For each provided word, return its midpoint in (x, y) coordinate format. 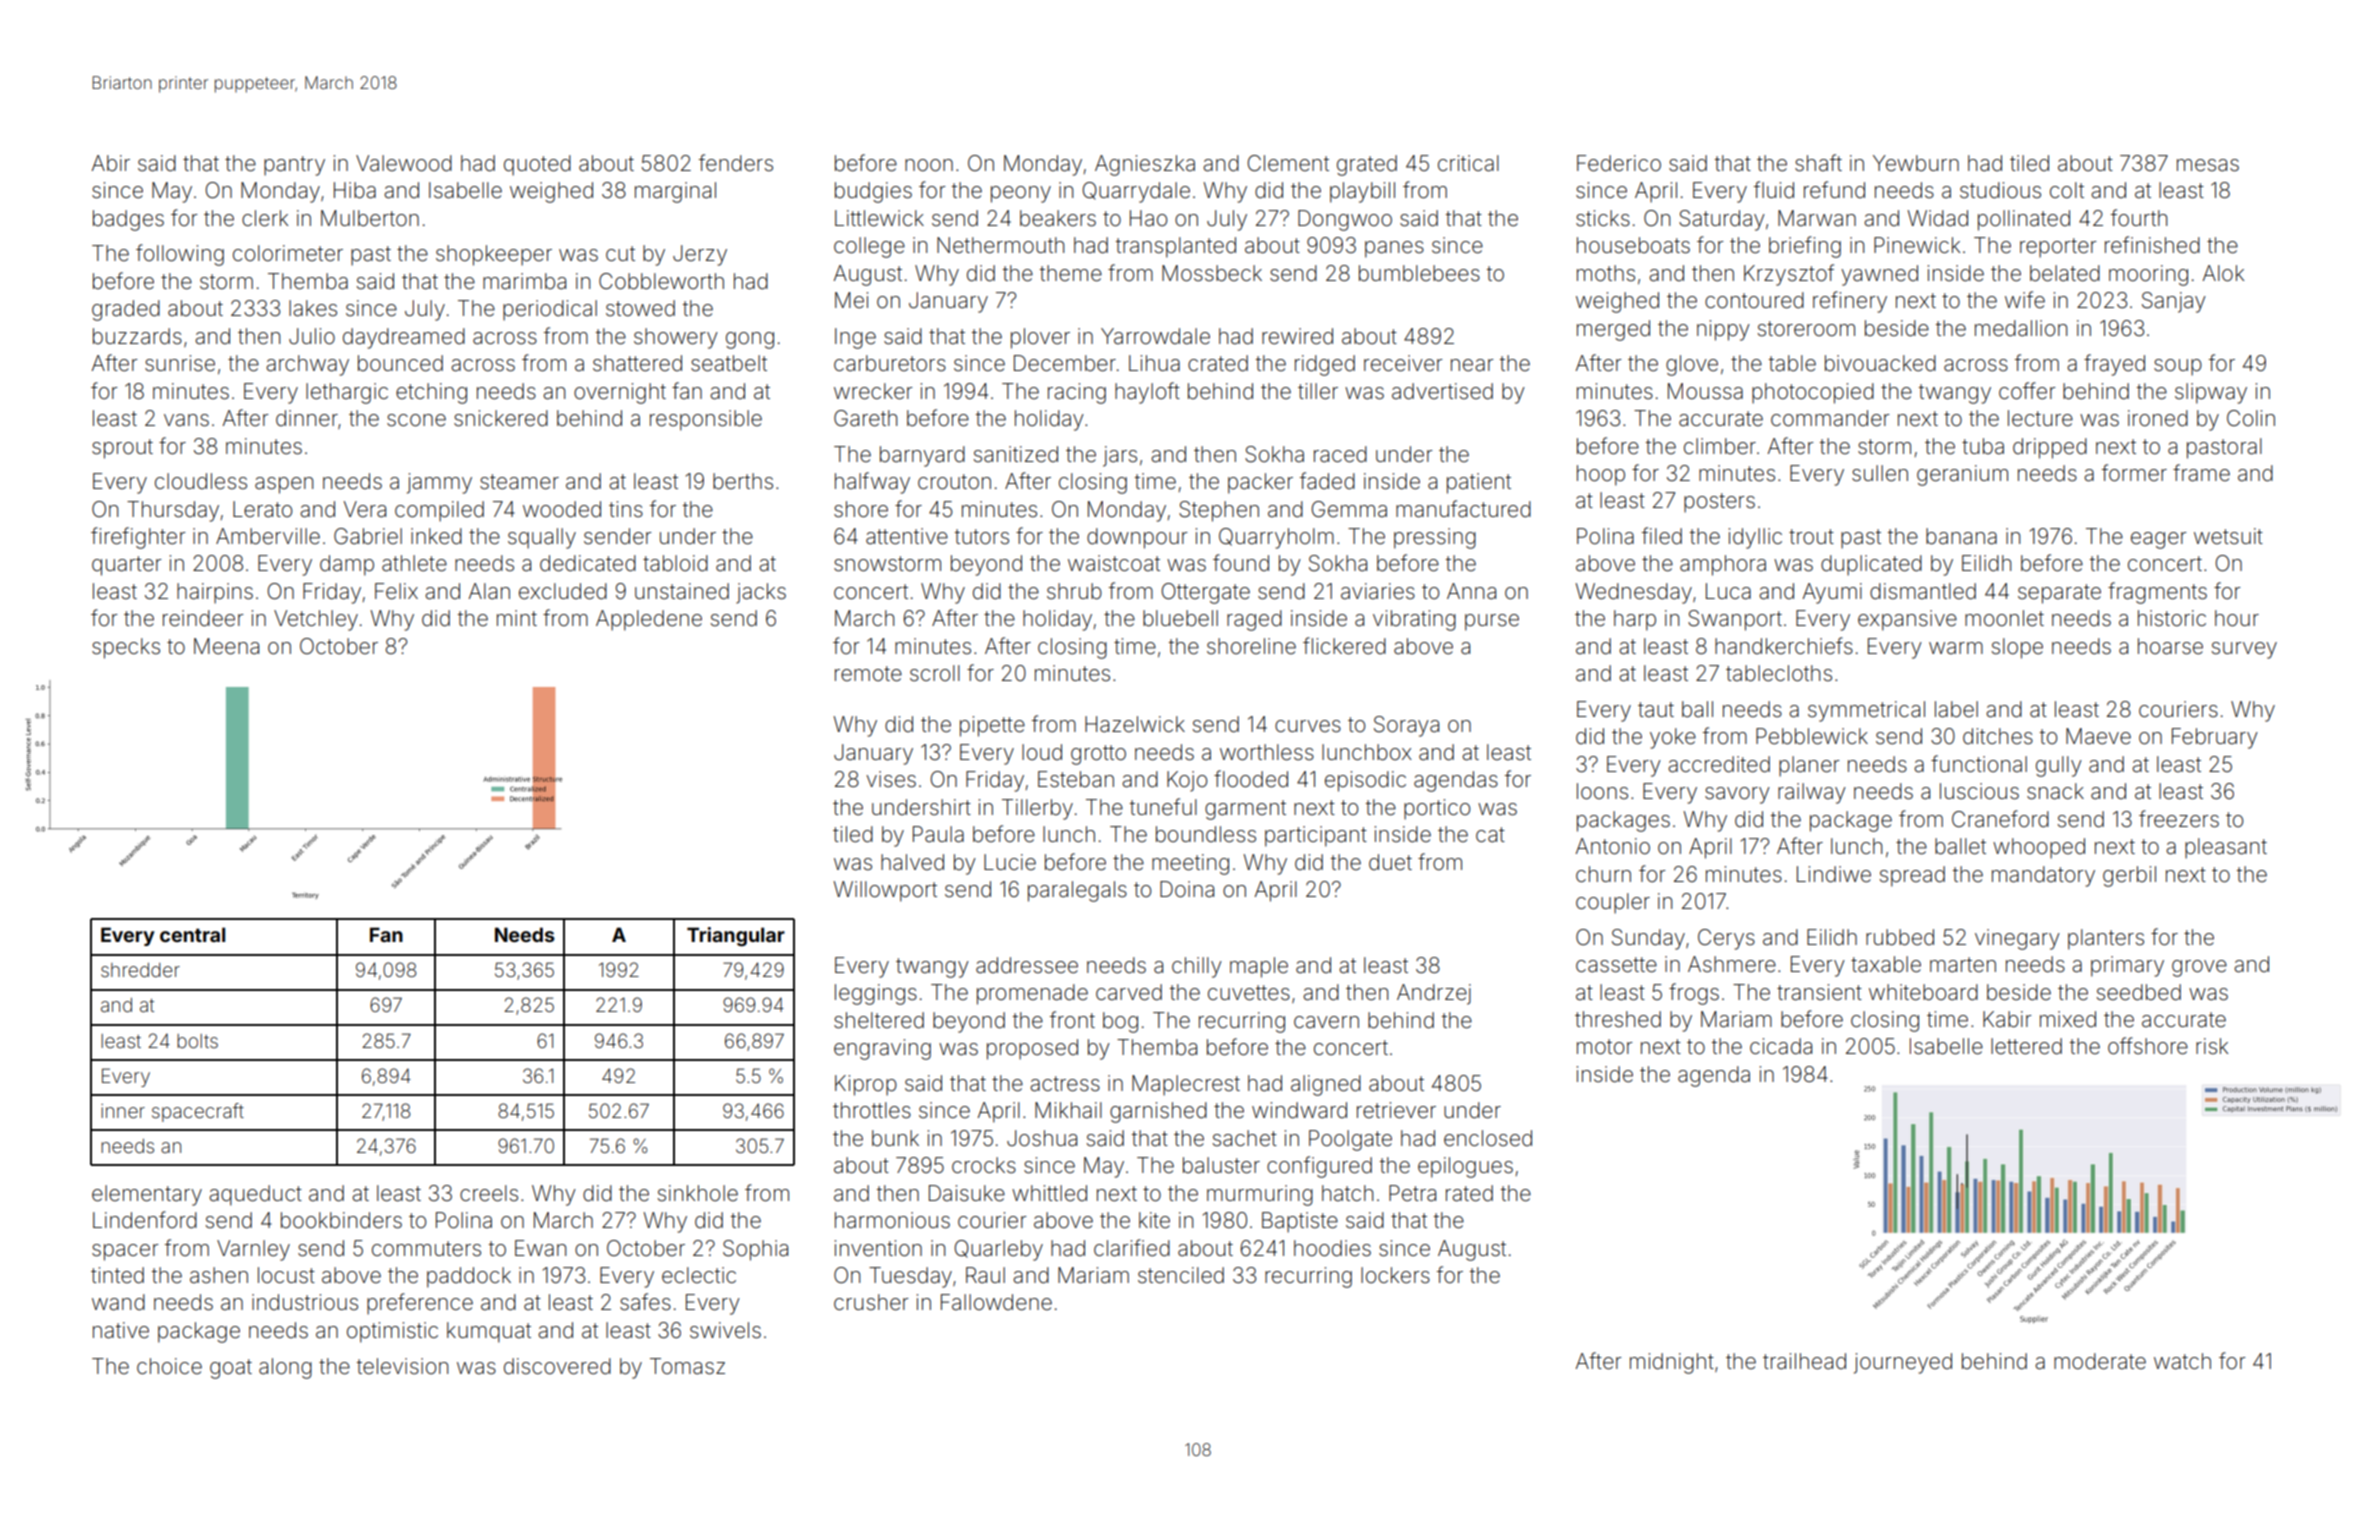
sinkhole (698, 1193)
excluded (563, 591)
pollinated (2024, 220)
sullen (1880, 473)
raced (1340, 454)
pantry (294, 166)
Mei (851, 300)
